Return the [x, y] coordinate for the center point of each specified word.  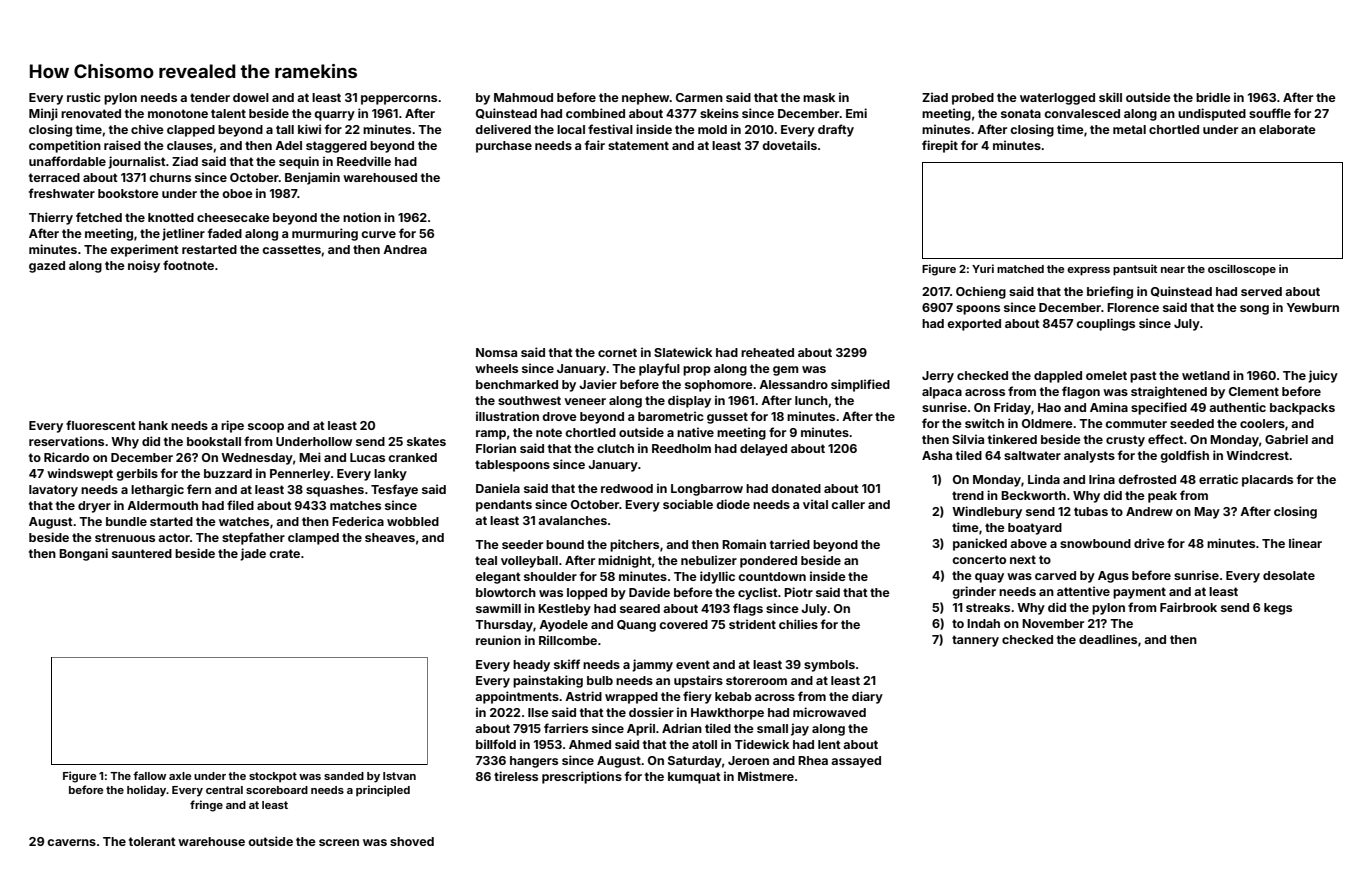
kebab [733, 696]
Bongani [83, 554]
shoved [412, 841]
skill [1110, 97]
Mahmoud [523, 97]
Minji [43, 114]
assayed [856, 762]
